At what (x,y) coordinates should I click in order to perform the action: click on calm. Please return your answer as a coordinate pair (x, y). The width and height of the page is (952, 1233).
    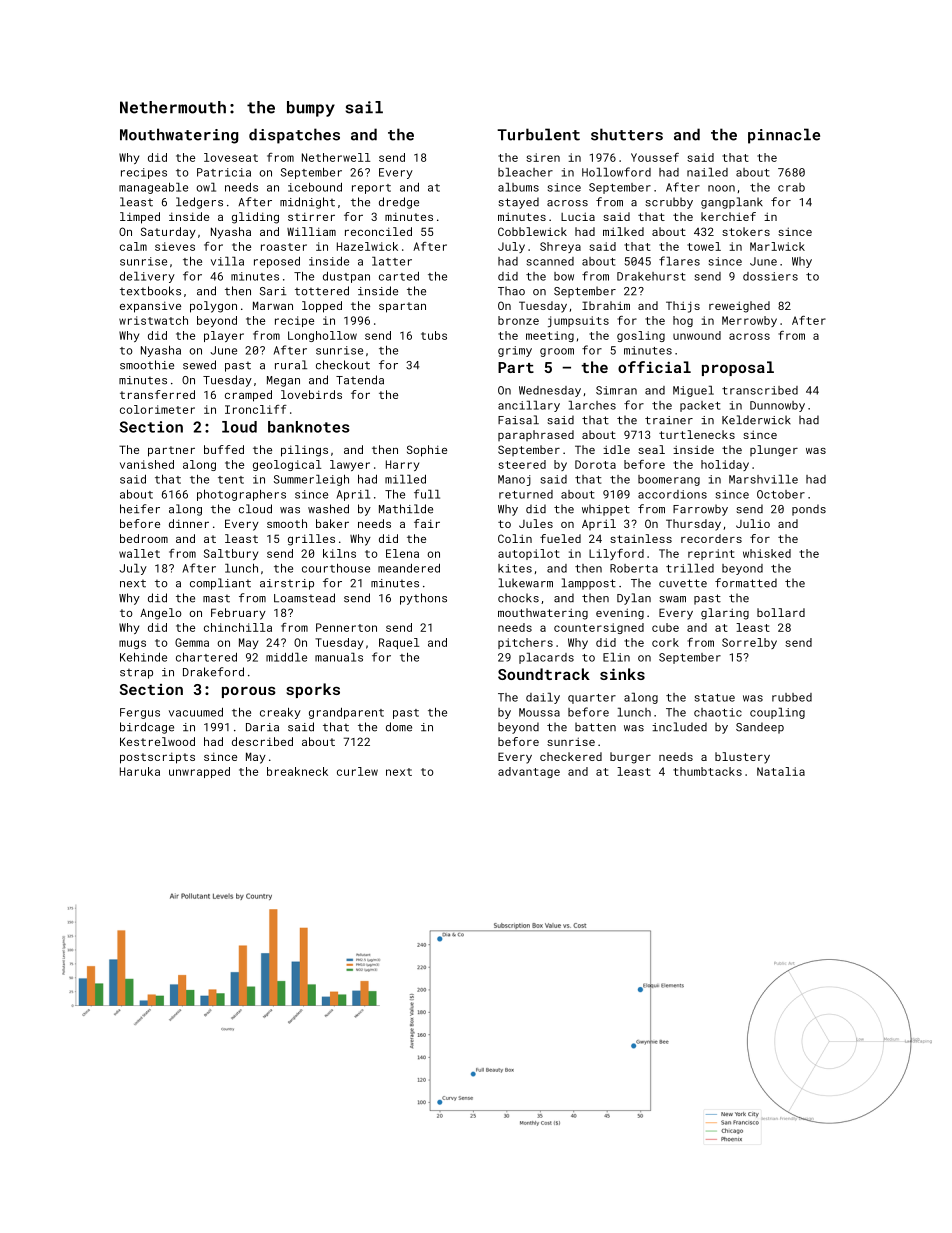
    Looking at the image, I should click on (133, 246).
